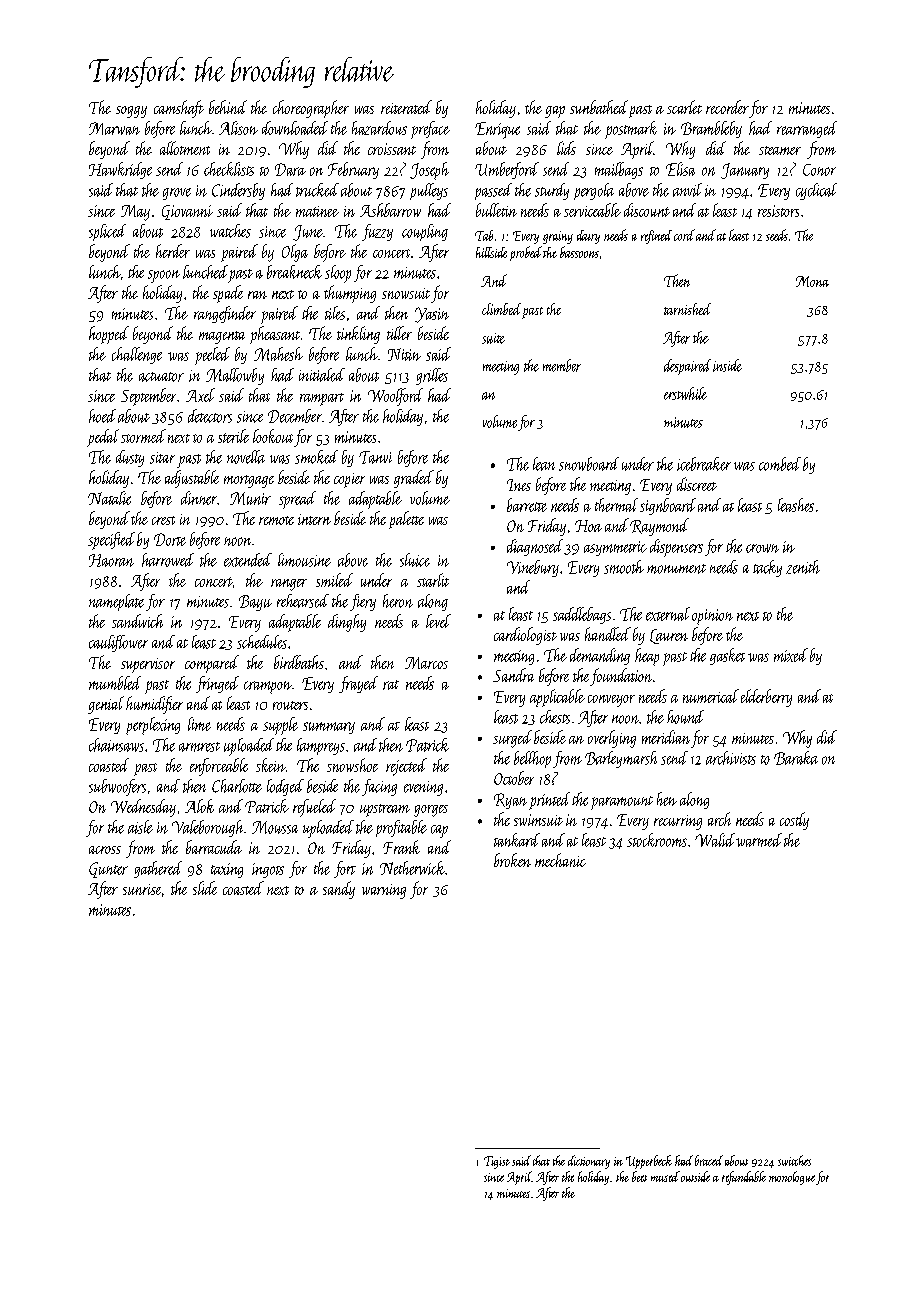 The image size is (924, 1308). I want to click on adjustable, so click(192, 479).
